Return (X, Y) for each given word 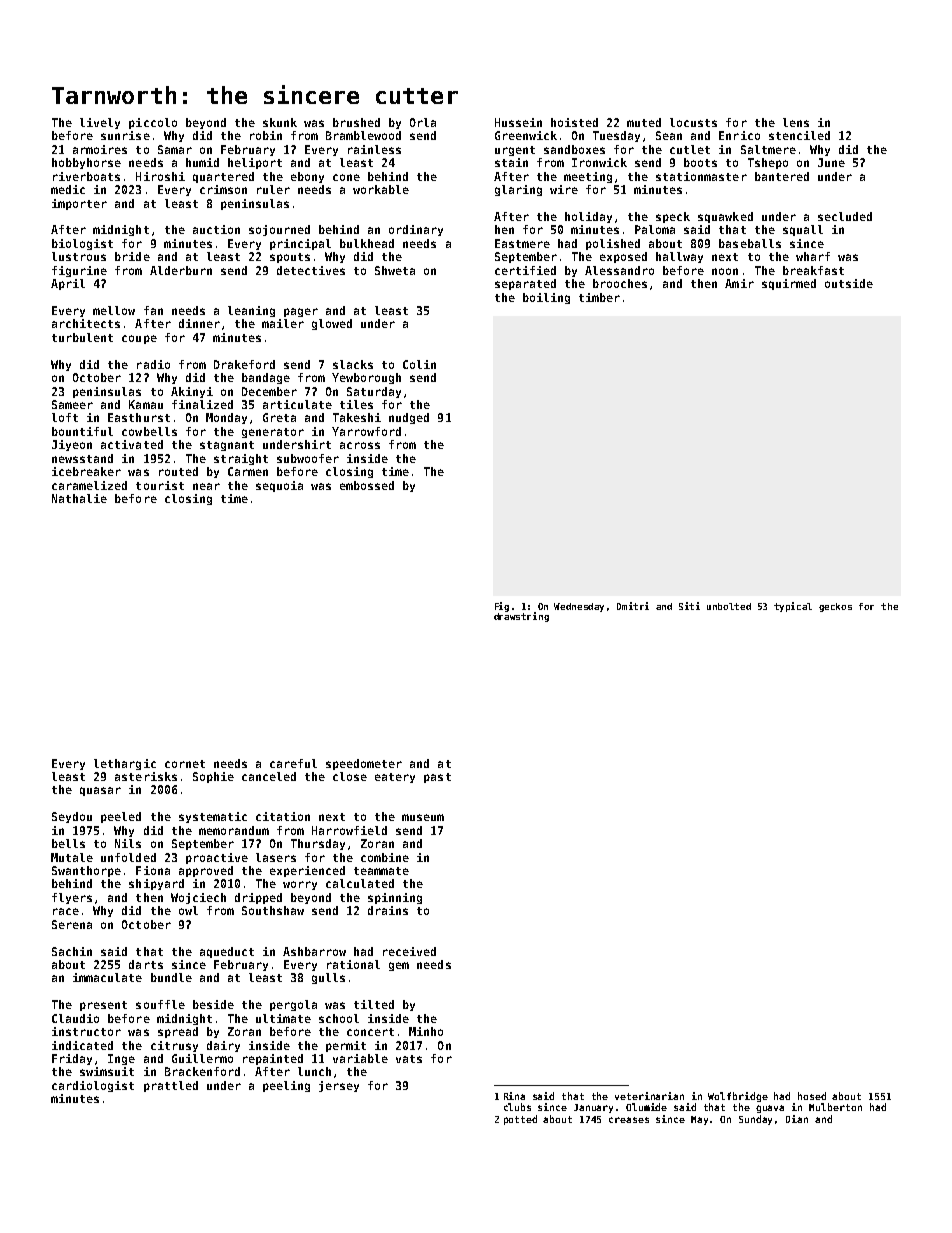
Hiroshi (160, 176)
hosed (812, 1096)
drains (388, 910)
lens (796, 122)
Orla (423, 122)
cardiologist (93, 1086)
